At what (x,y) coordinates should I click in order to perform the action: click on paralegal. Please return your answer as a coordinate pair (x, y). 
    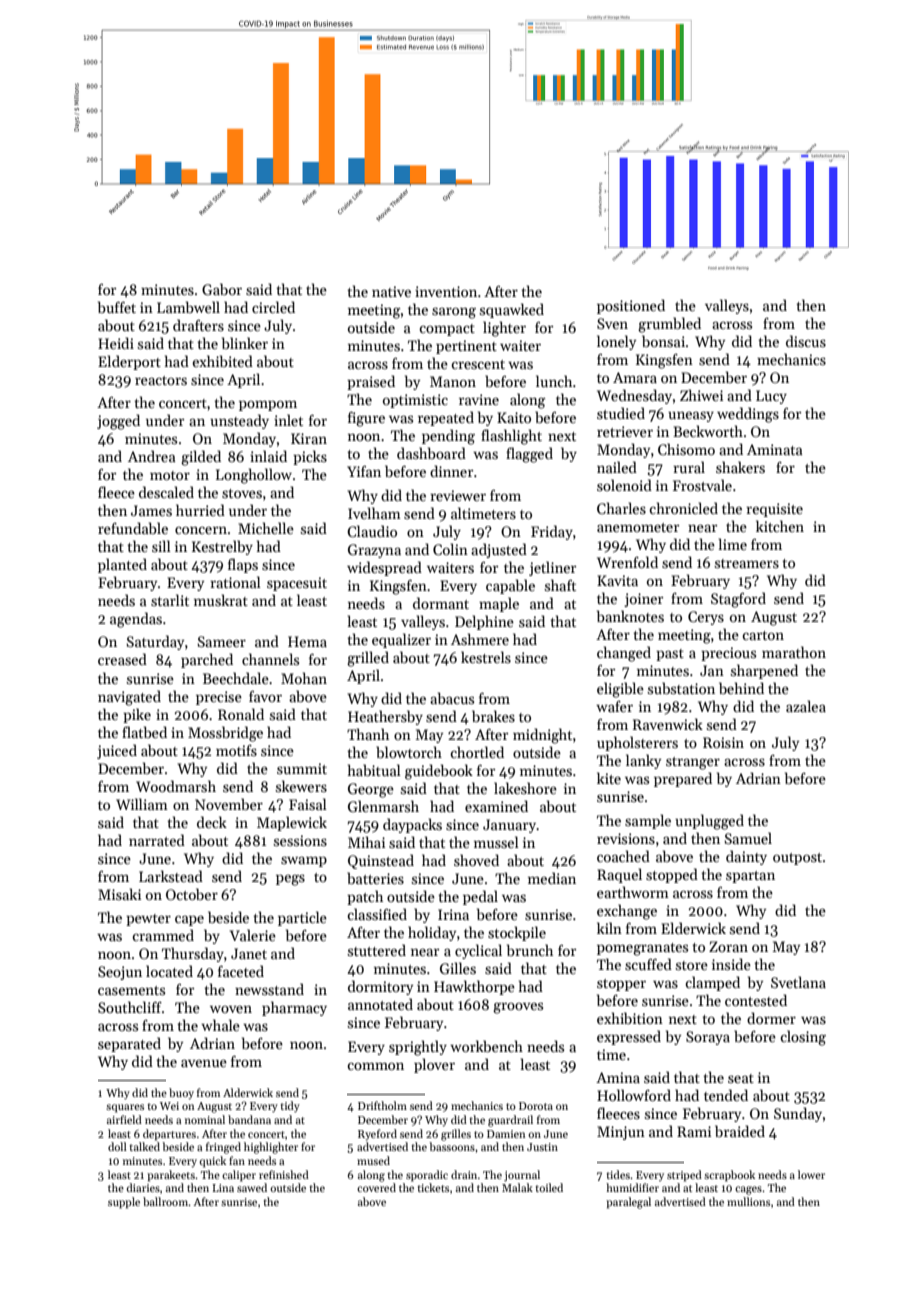
    Looking at the image, I should click on (628, 1203).
